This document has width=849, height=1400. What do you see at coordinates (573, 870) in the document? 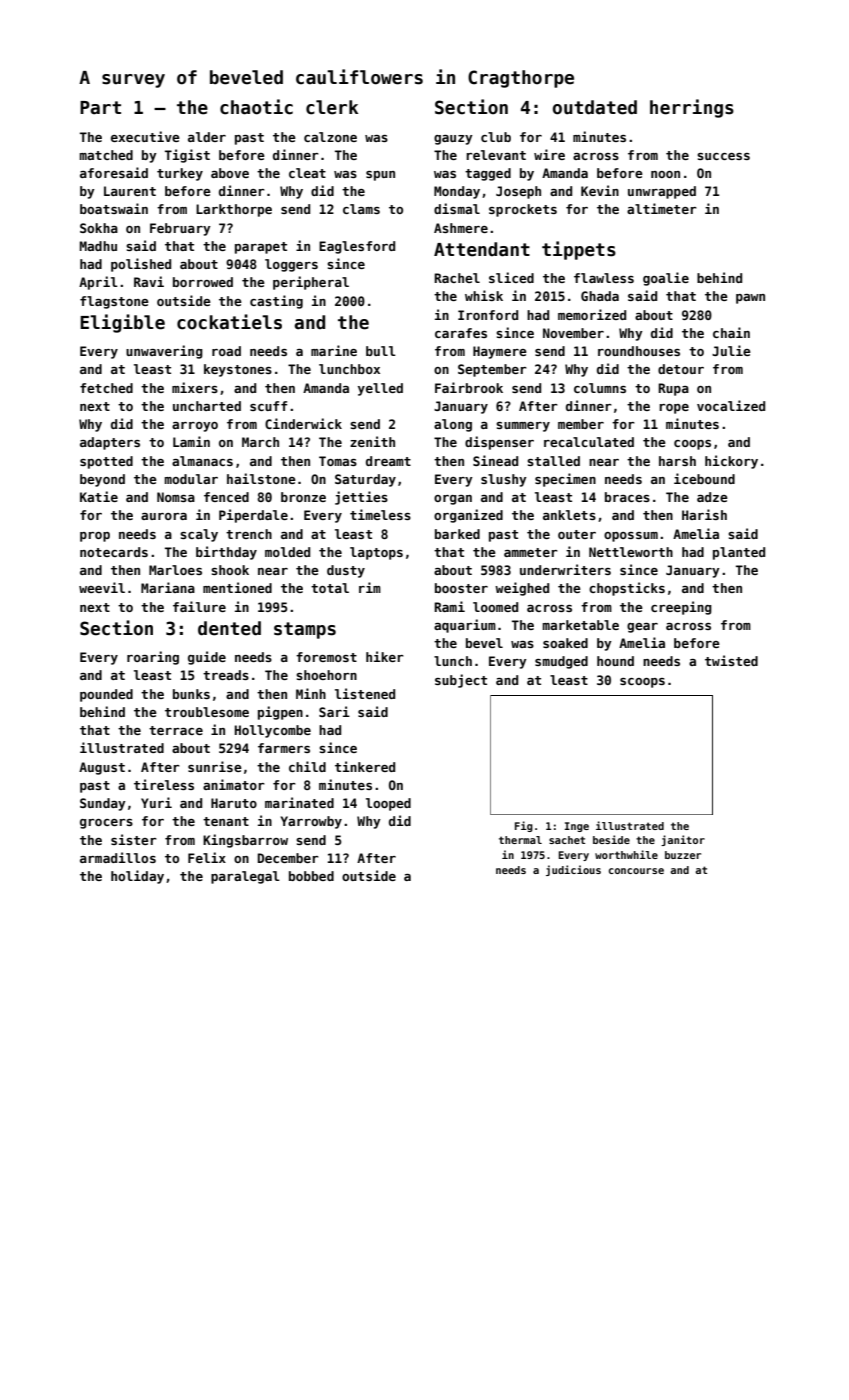
I see `judicious` at bounding box center [573, 870].
